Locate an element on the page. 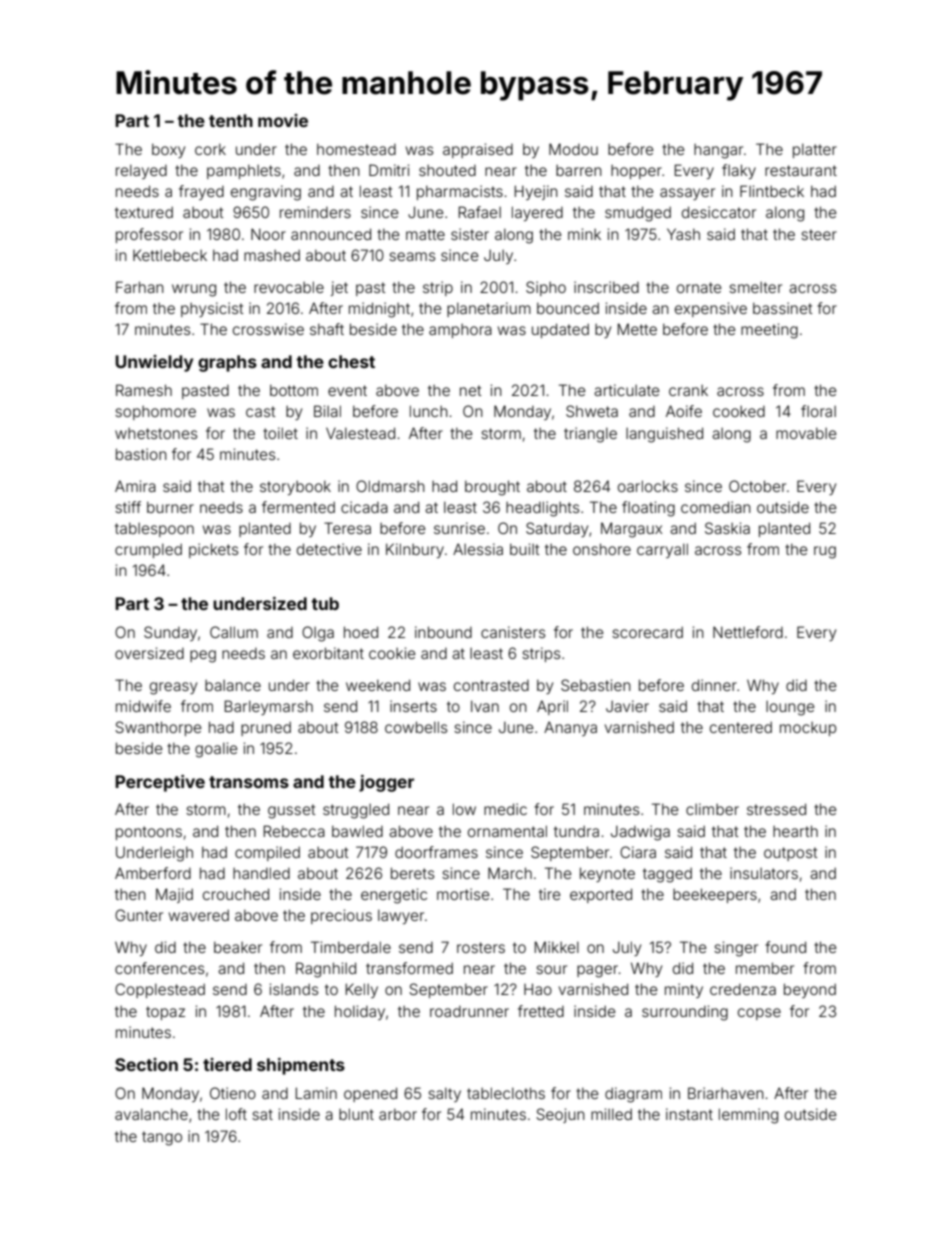 The height and width of the document is (1233, 952). islands is located at coordinates (294, 989).
